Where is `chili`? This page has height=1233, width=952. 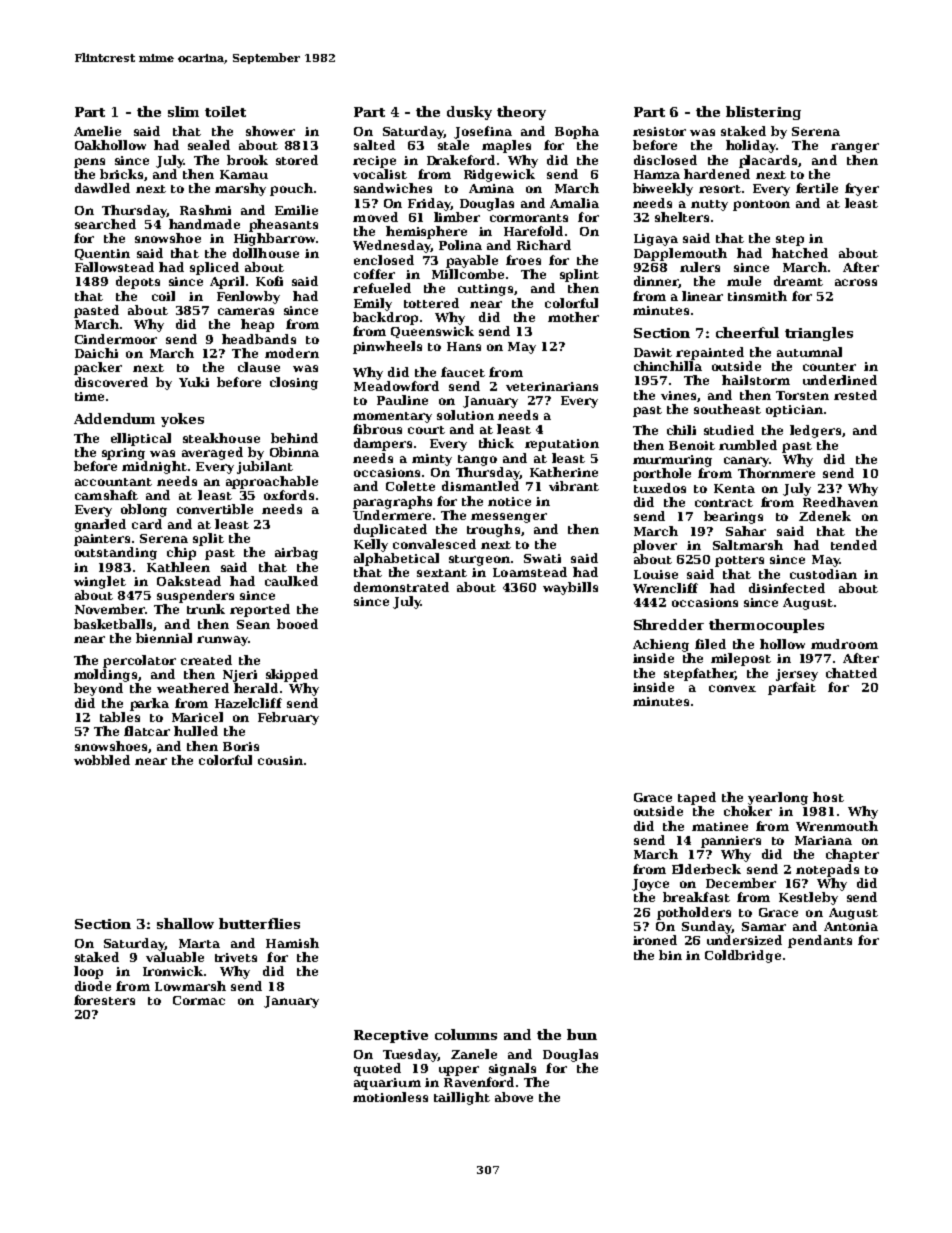 chili is located at coordinates (681, 430).
